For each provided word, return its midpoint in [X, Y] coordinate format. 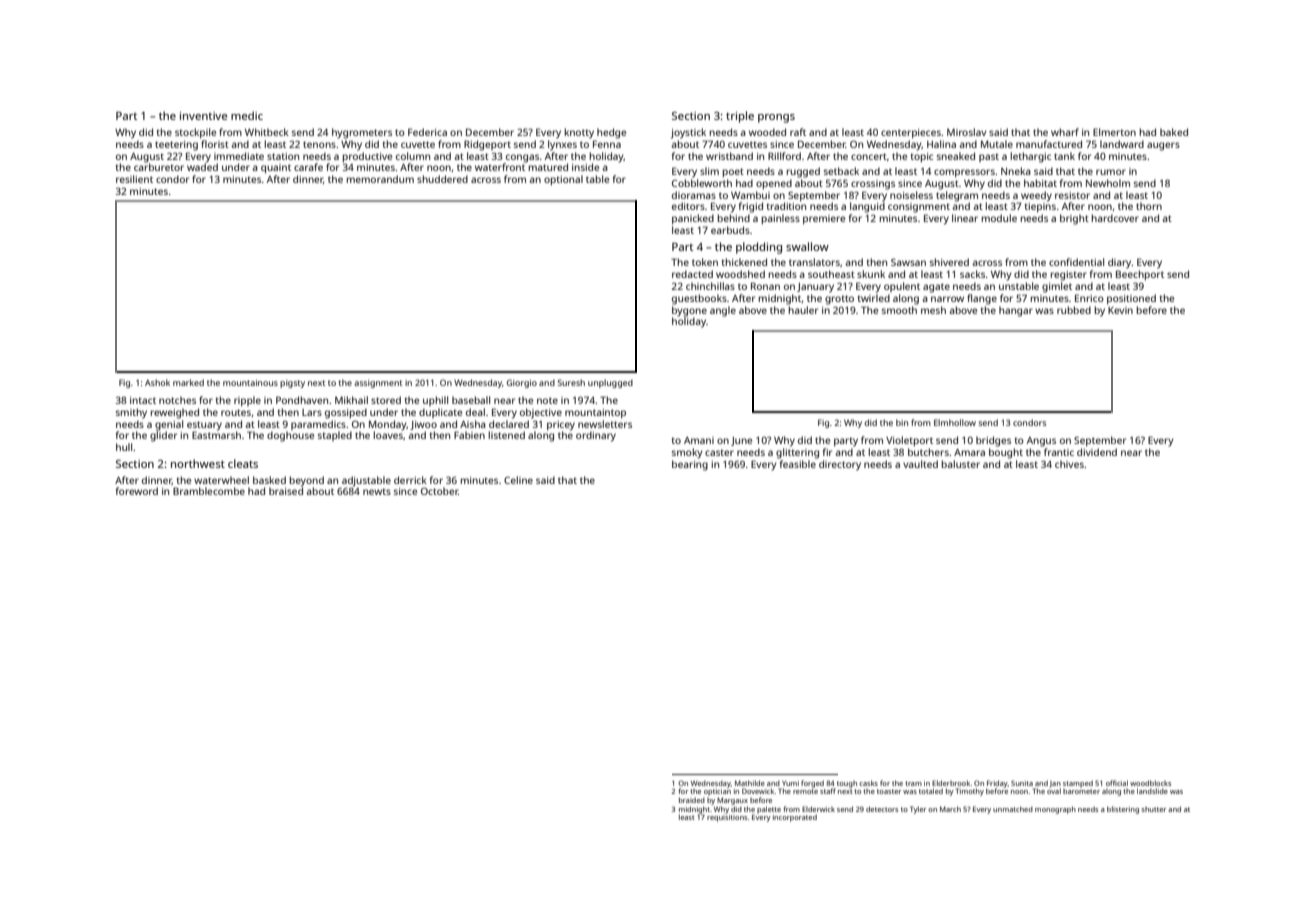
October [439, 491]
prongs [776, 118]
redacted [692, 274]
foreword [137, 491]
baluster [961, 464]
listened [507, 435]
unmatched [1013, 809]
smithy [131, 413]
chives [1069, 464]
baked [1174, 132]
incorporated [795, 818]
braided [692, 800]
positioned [1131, 299]
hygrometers [362, 133]
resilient [134, 179]
